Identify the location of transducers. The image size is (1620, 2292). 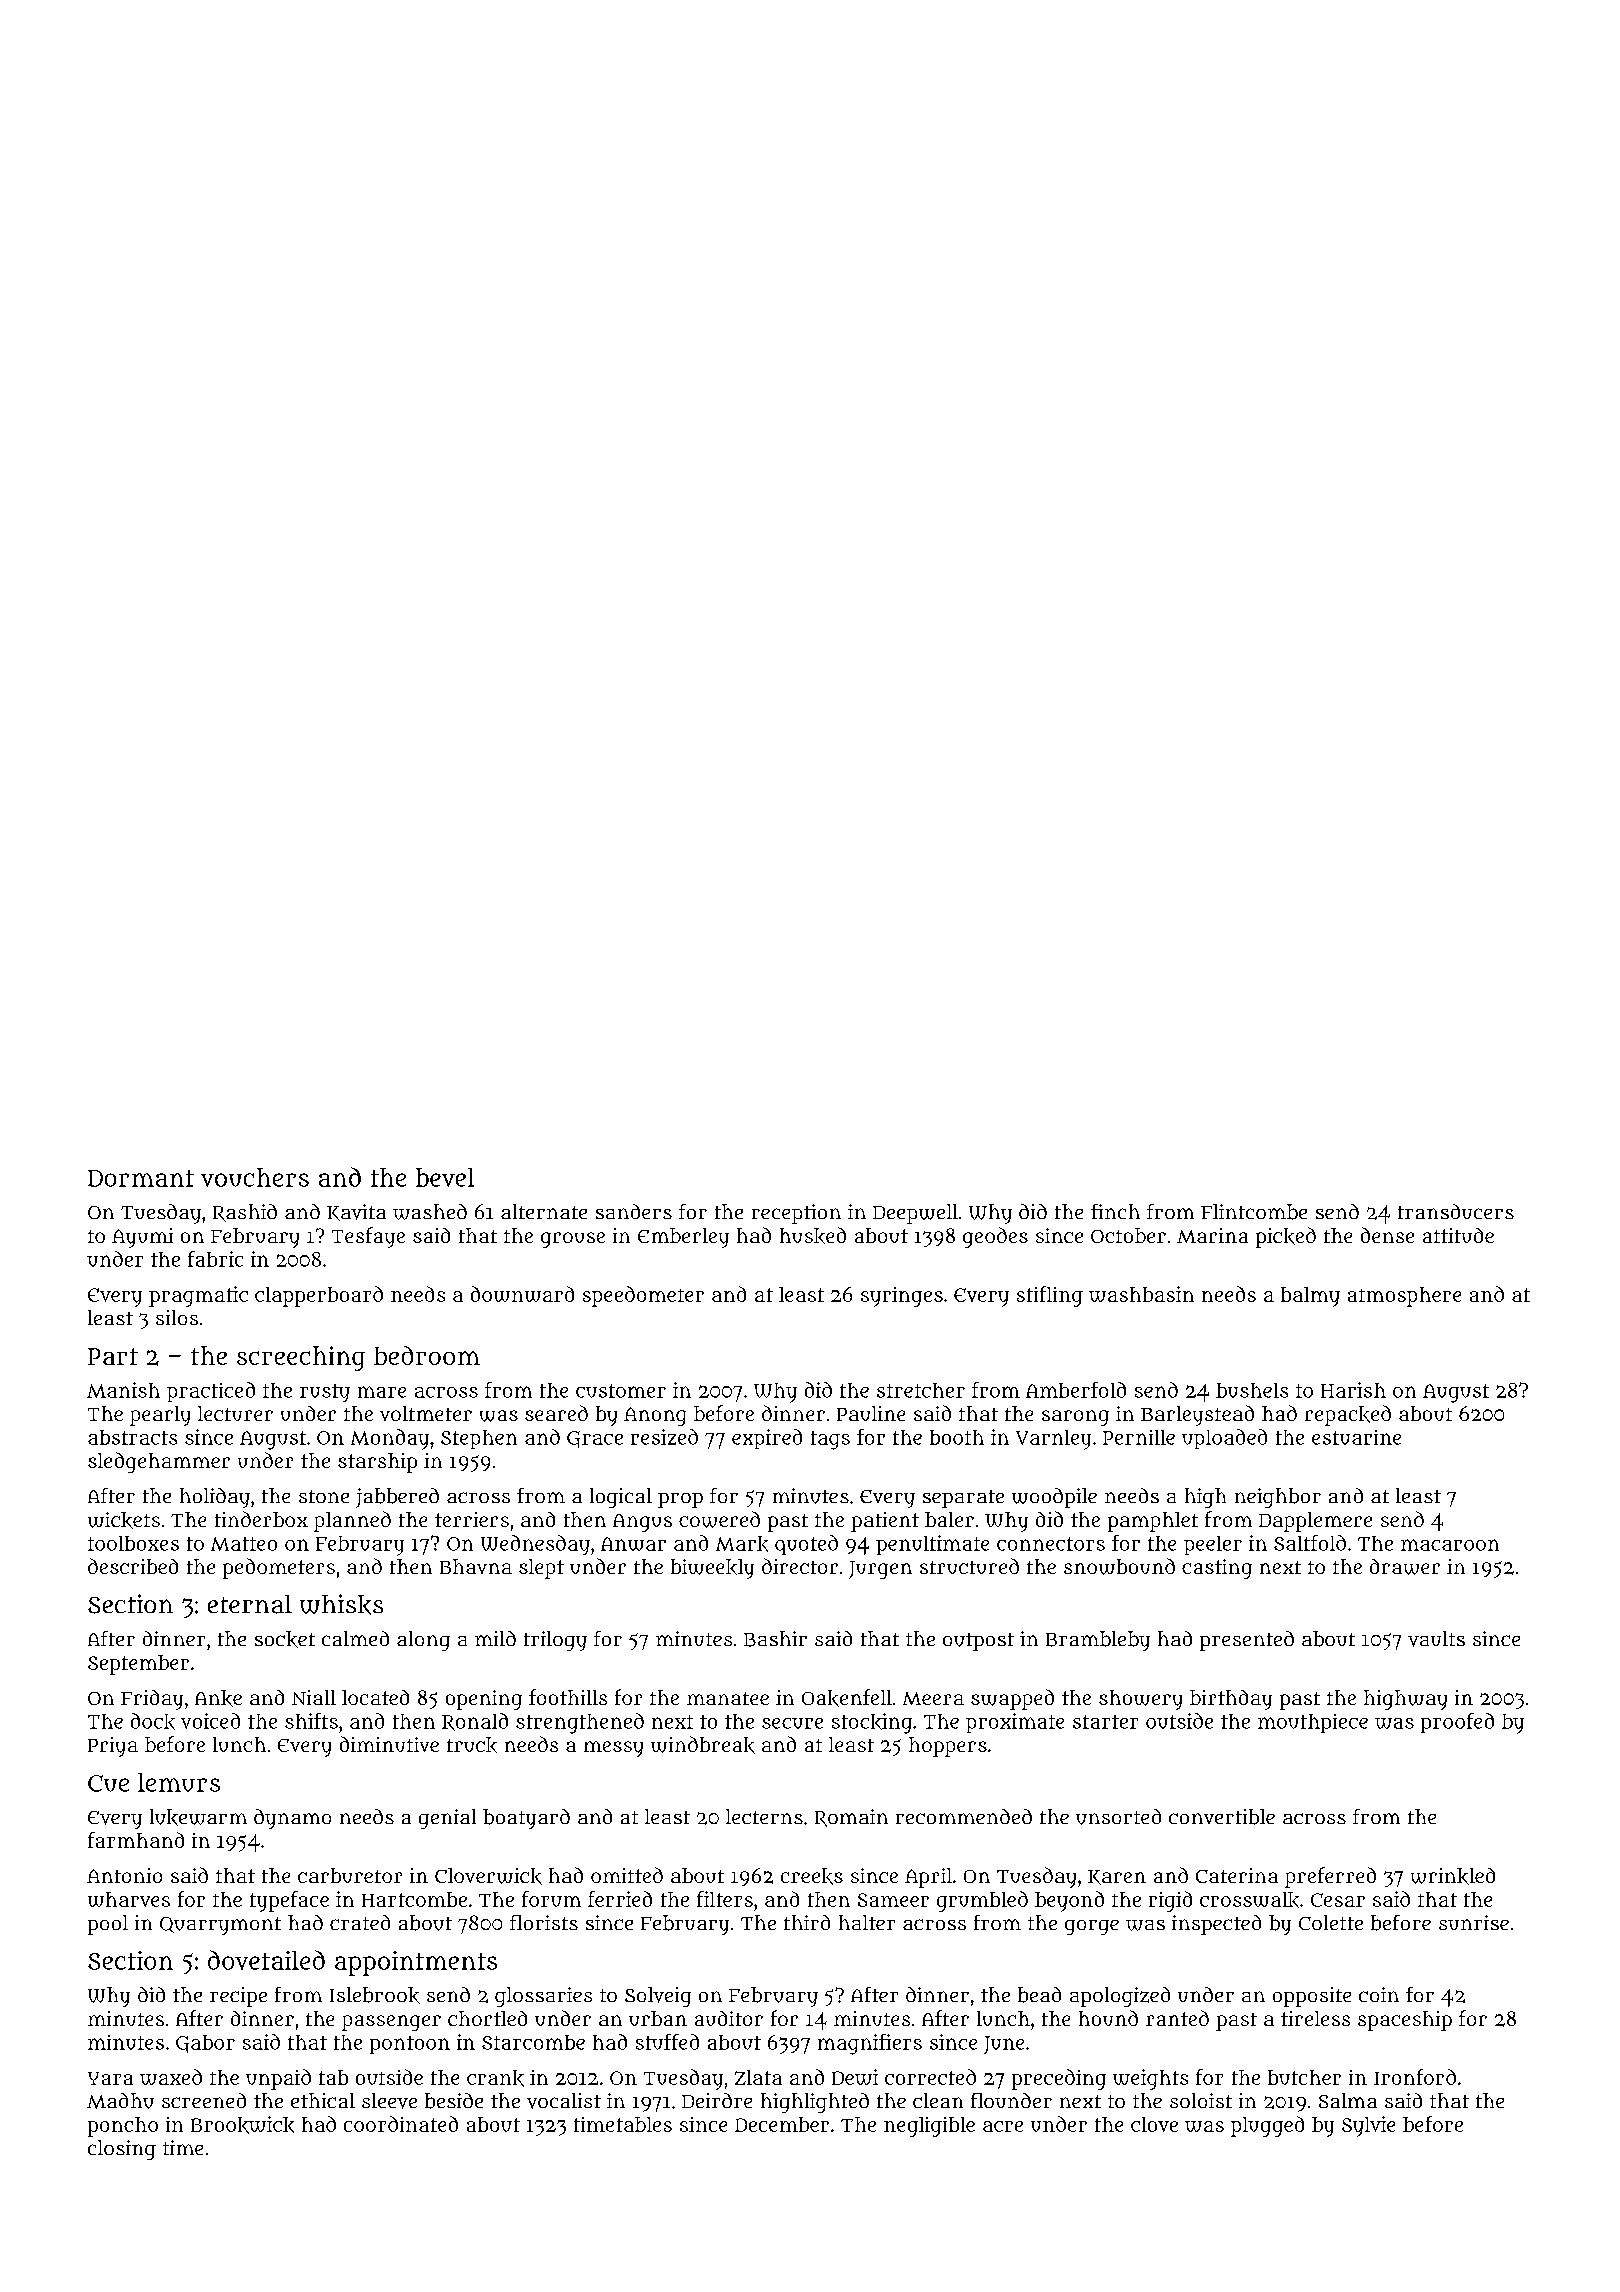
(1456, 1211).
